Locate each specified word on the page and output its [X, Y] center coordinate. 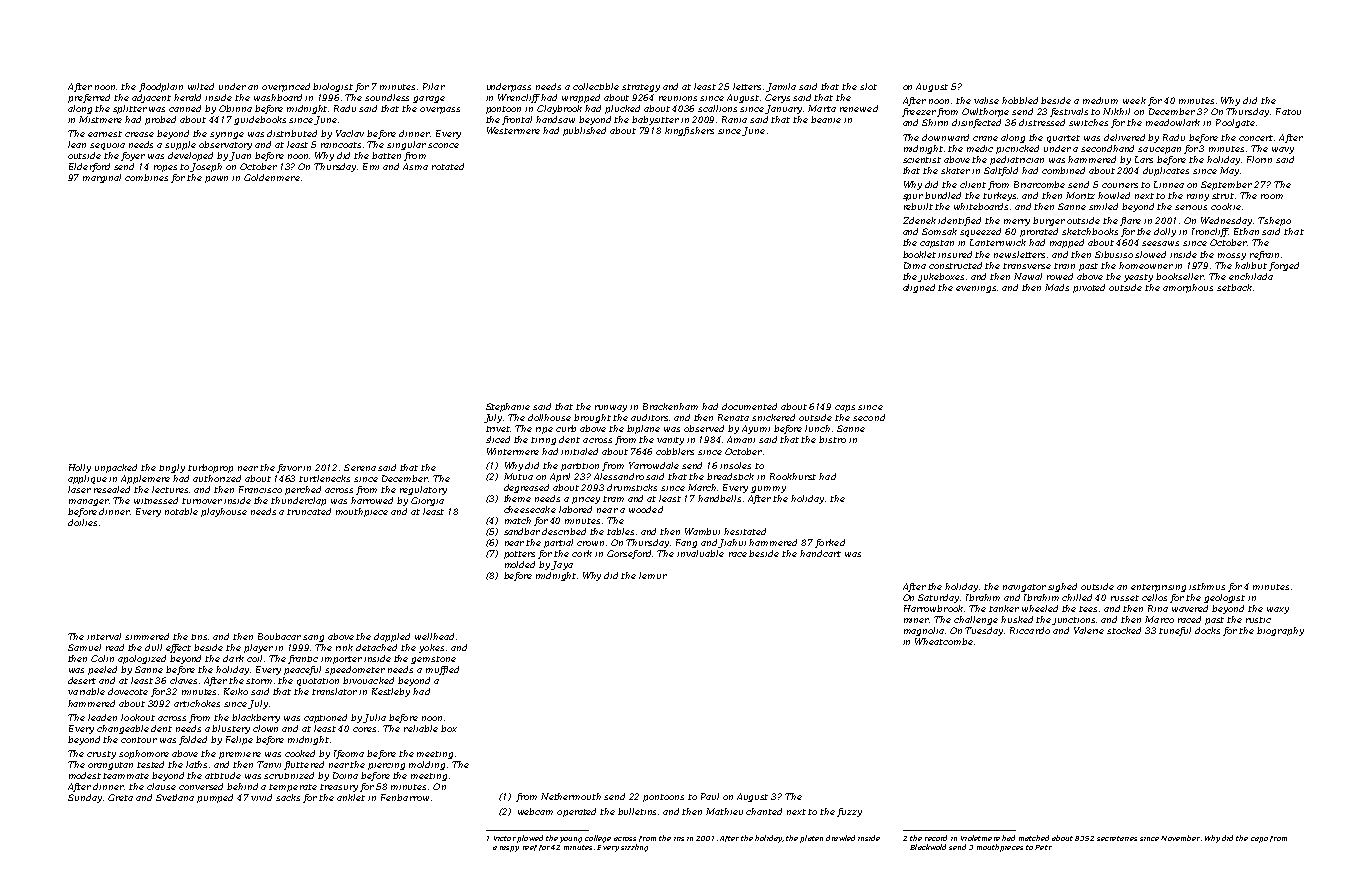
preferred [89, 98]
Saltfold [1001, 171]
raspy [509, 849]
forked [830, 543]
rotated [448, 166]
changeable [123, 729]
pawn [216, 179]
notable [181, 511]
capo [1259, 840]
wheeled [1040, 608]
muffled [442, 670]
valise [986, 100]
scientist [922, 160]
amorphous [1188, 288]
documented [749, 406]
